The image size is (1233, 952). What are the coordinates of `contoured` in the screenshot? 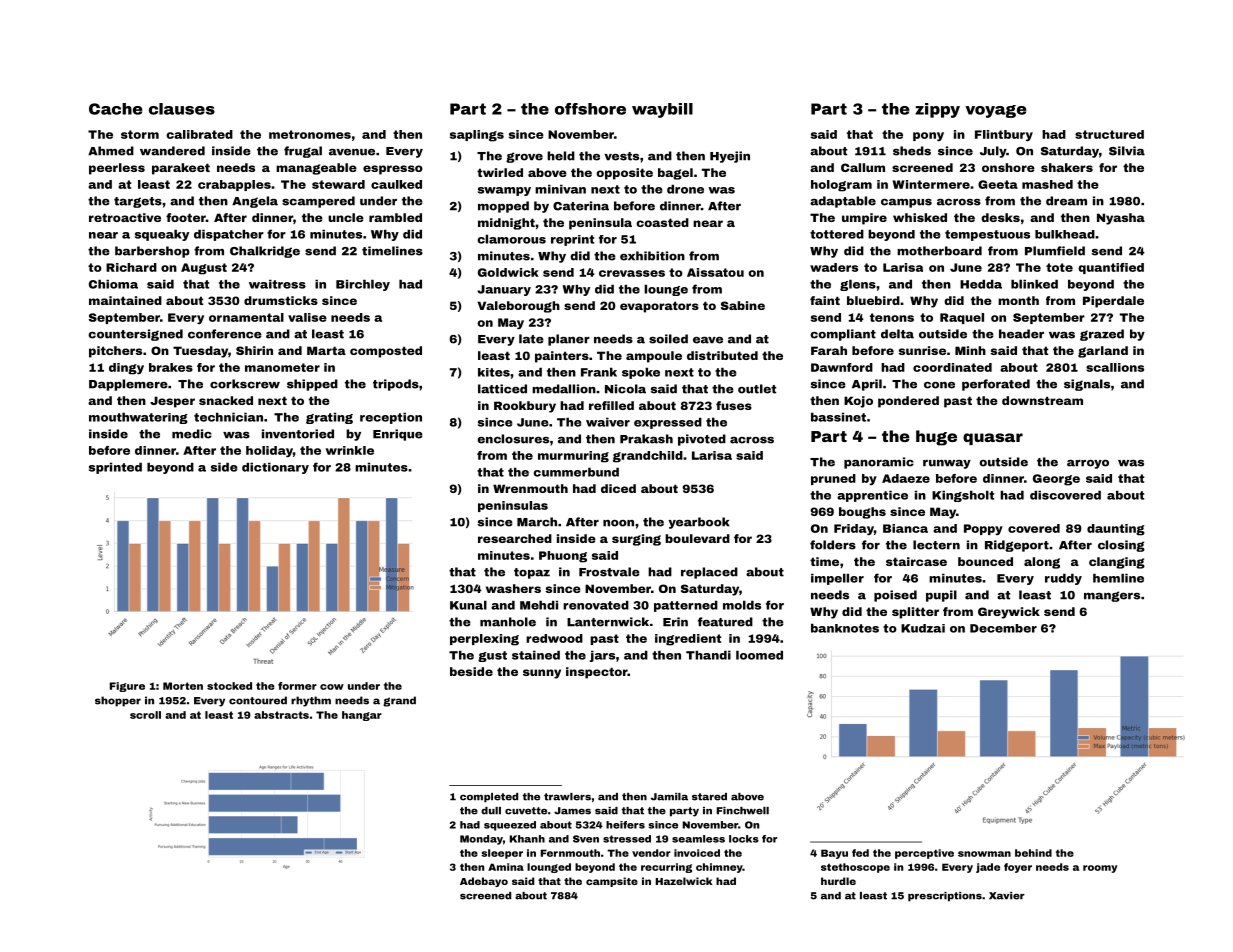 It's located at (258, 700).
